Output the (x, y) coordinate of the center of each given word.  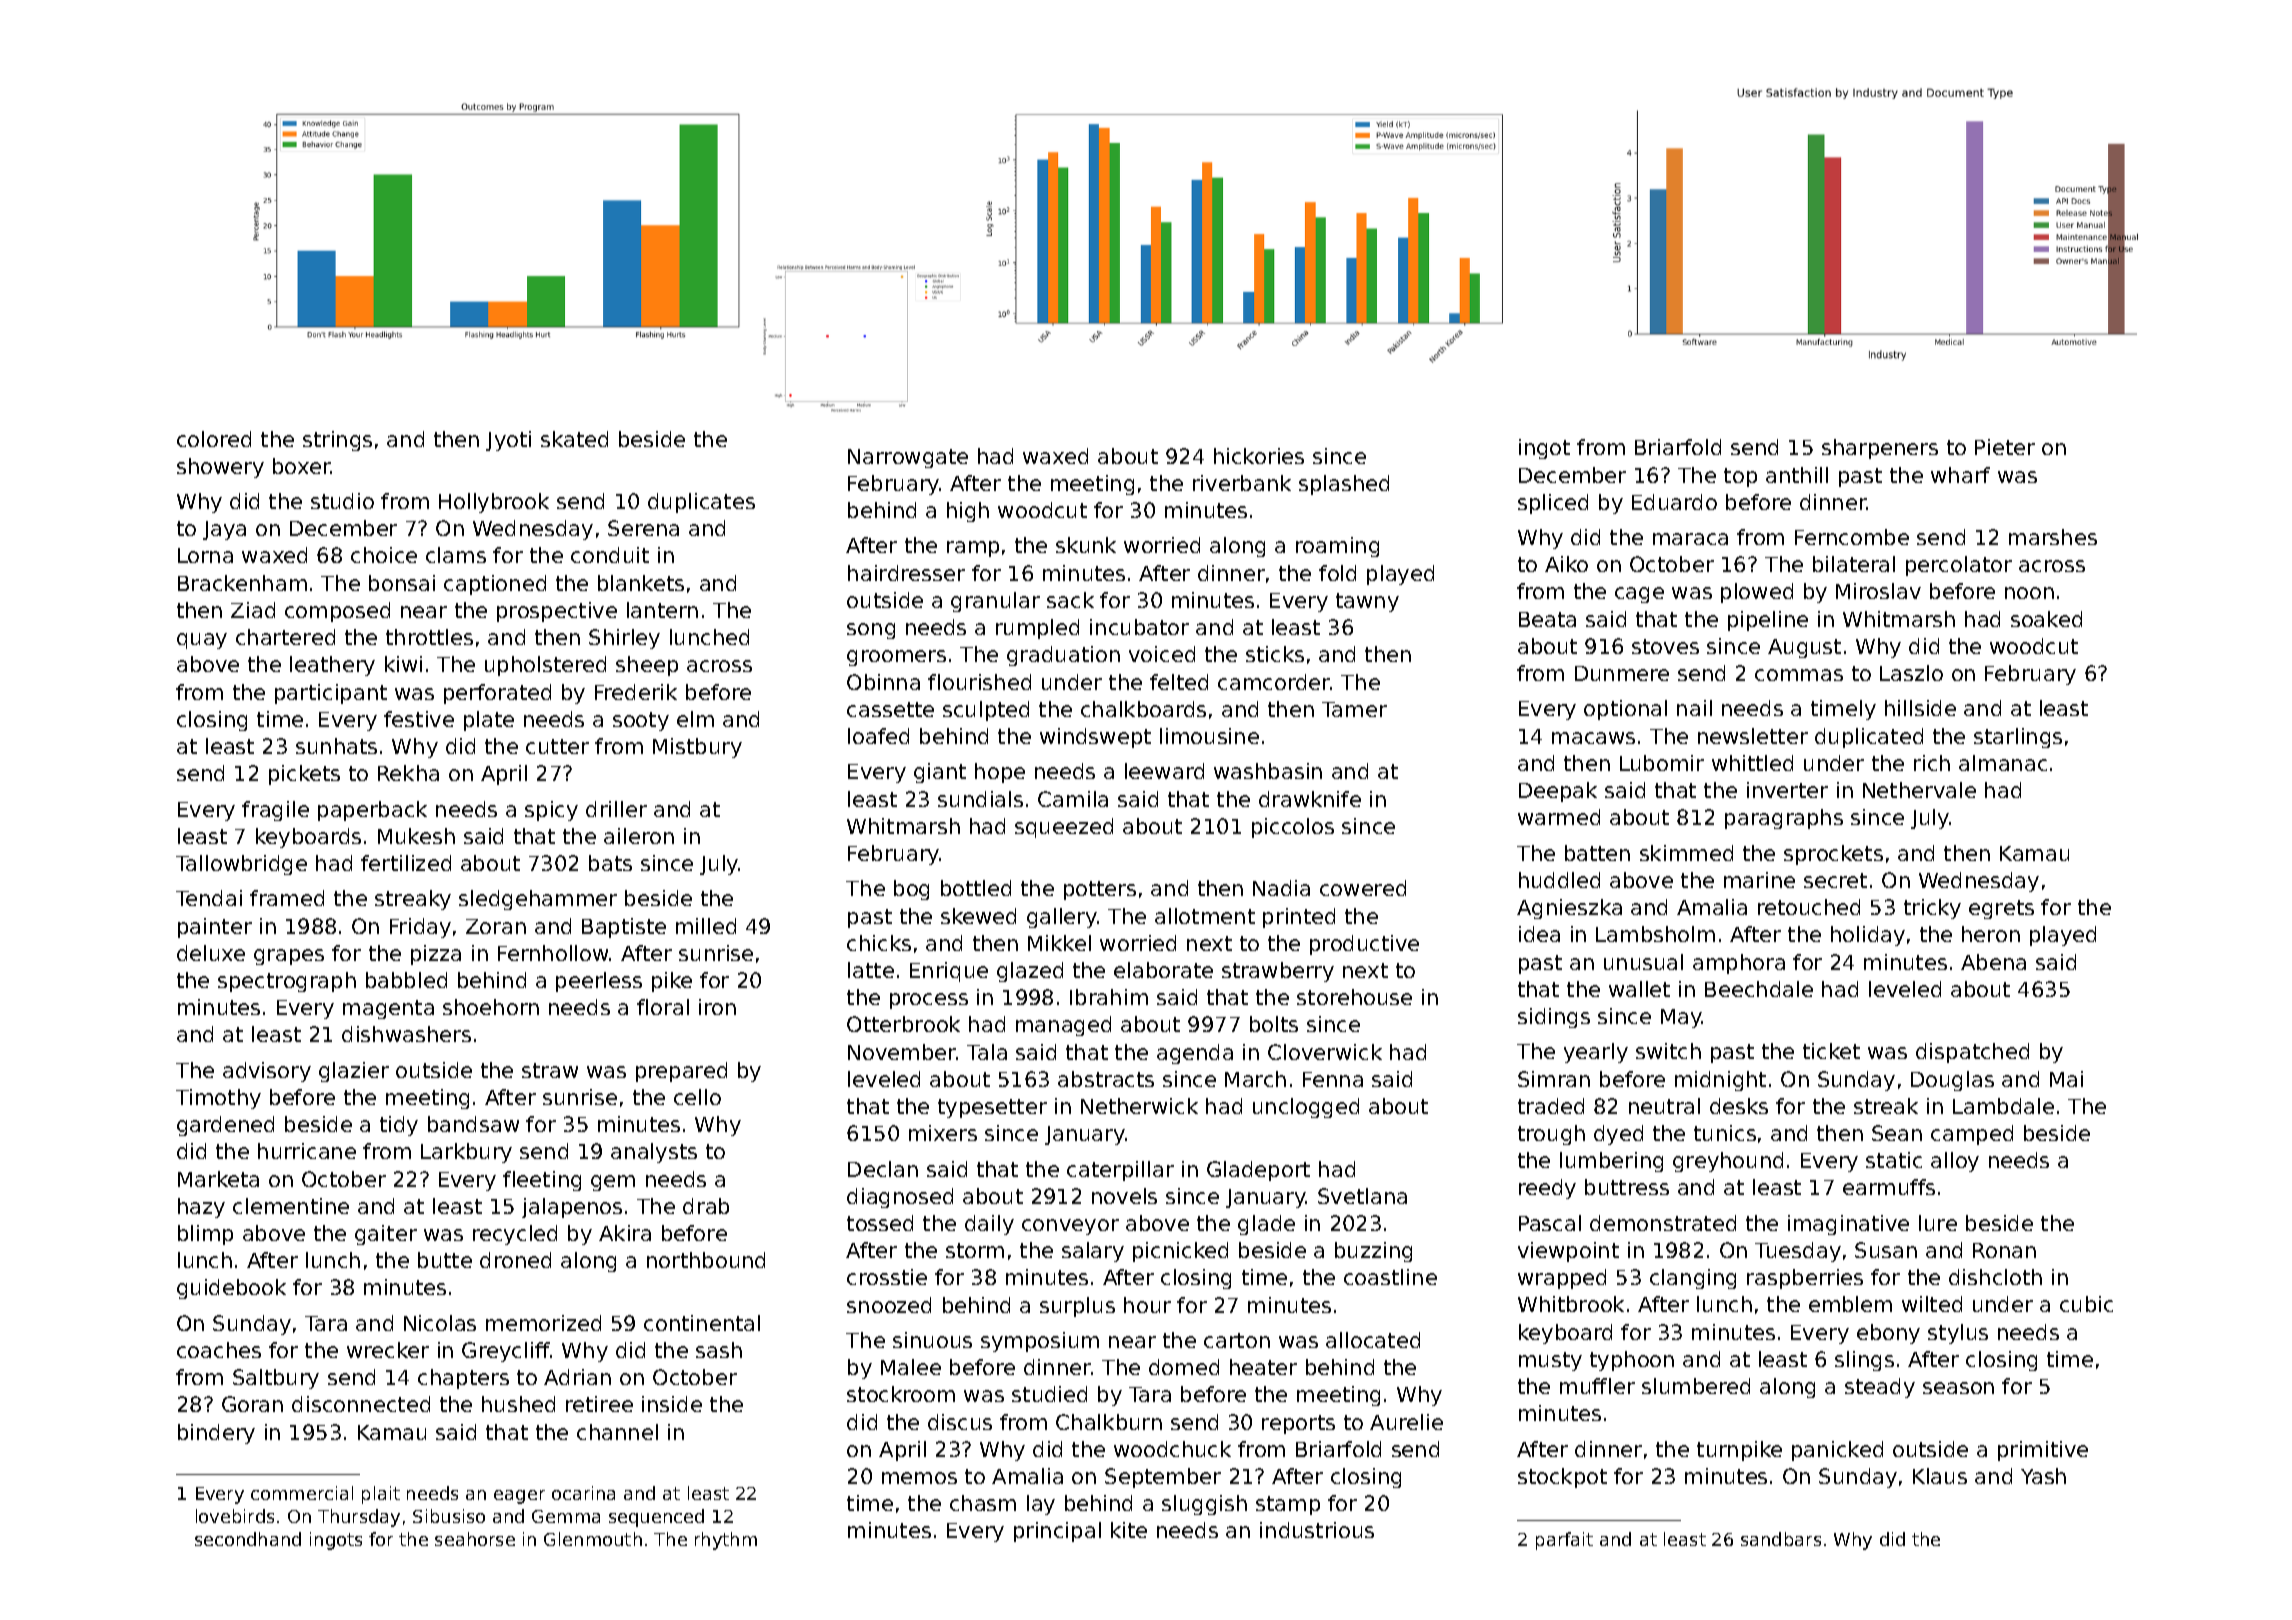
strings (337, 441)
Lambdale (2003, 1106)
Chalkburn (1109, 1422)
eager (519, 1497)
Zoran (496, 926)
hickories (1259, 456)
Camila (1073, 799)
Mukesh (416, 836)
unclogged (1306, 1108)
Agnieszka (1569, 909)
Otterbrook (903, 1024)
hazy (201, 1208)
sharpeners (1880, 449)
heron (1991, 934)
